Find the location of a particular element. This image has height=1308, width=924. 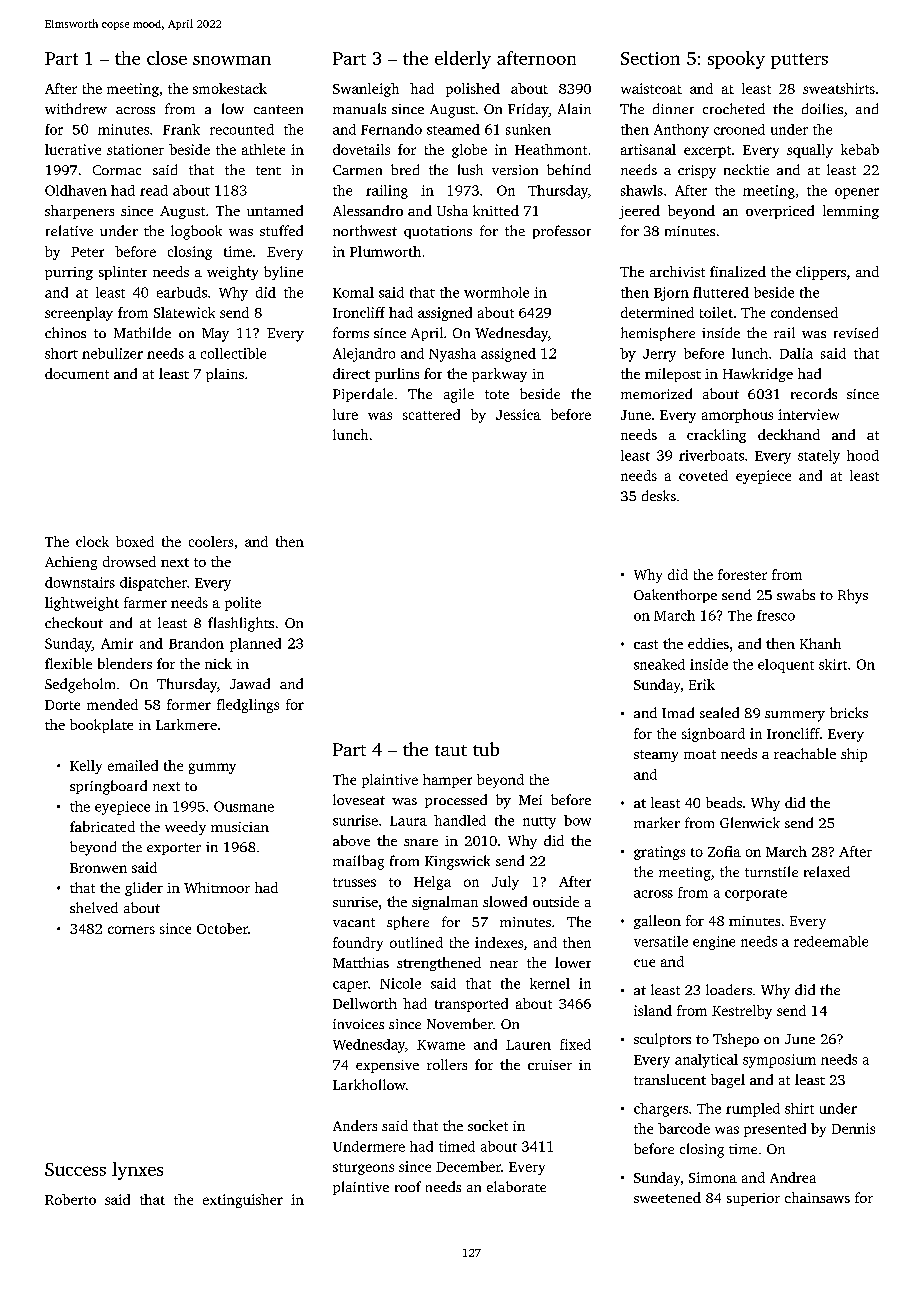

Dorte is located at coordinates (62, 705).
